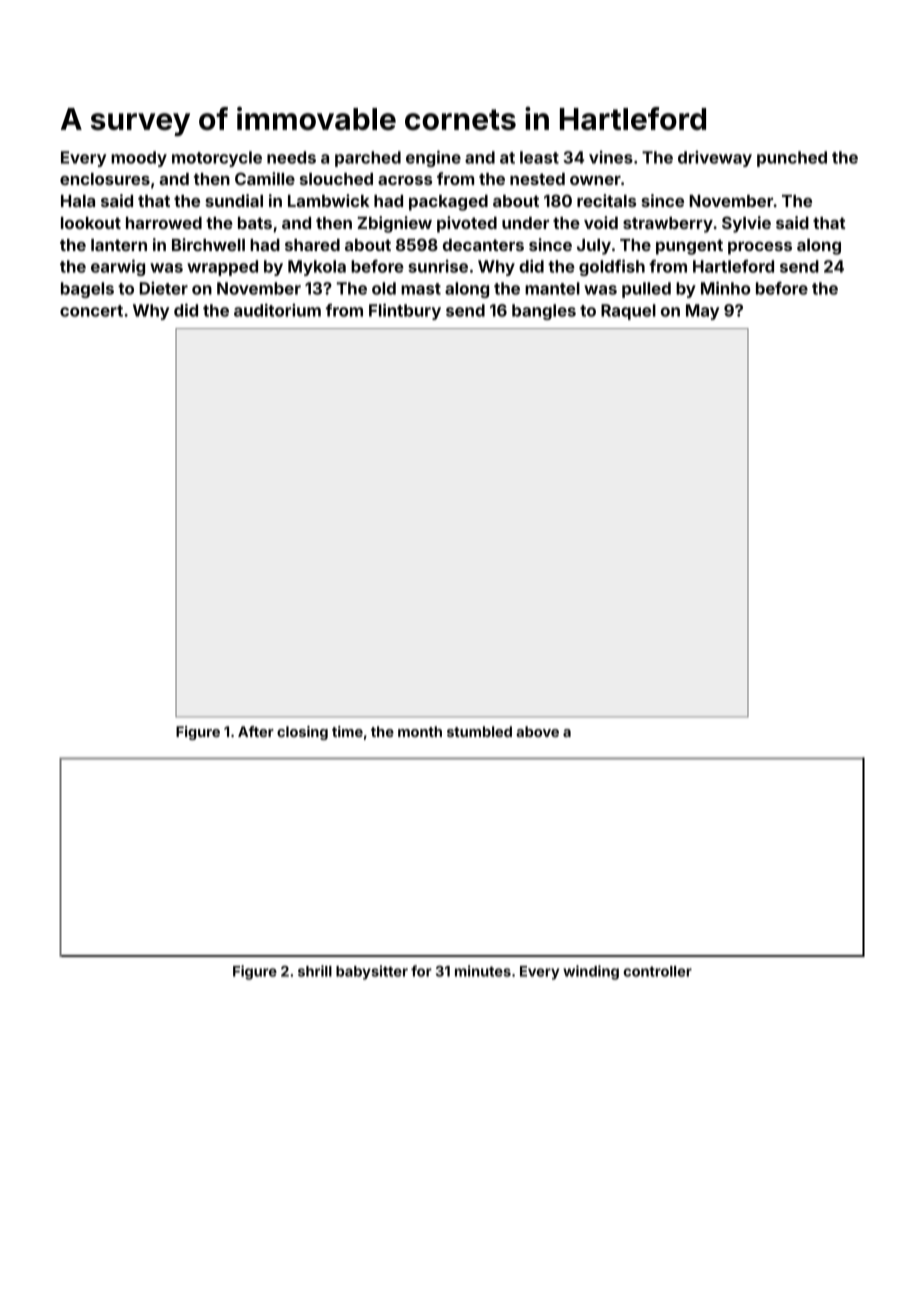 This image has width=924, height=1308. Describe the element at coordinates (544, 312) in the image. I see `bangles` at that location.
